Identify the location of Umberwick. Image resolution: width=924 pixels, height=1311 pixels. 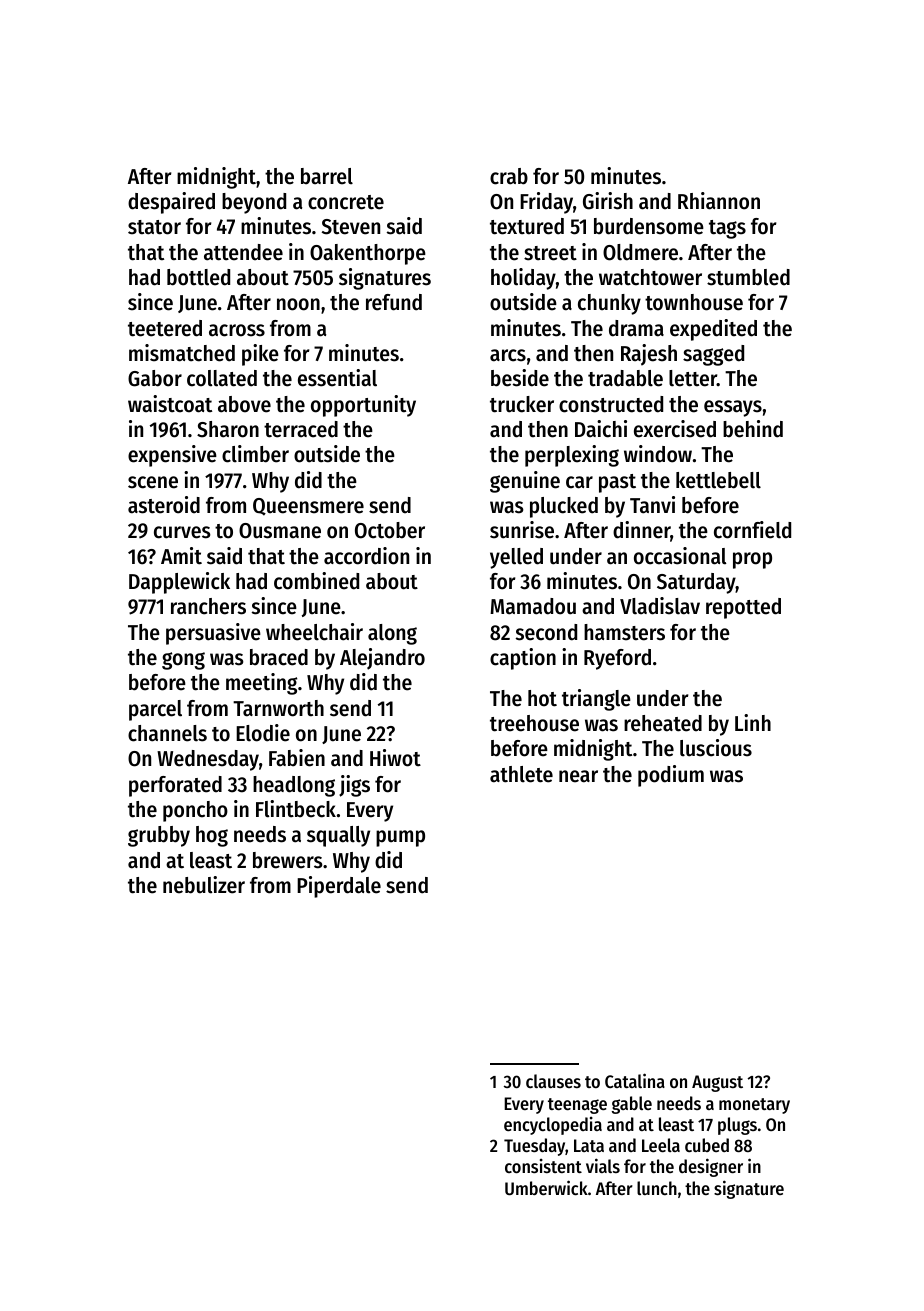
(546, 1187).
